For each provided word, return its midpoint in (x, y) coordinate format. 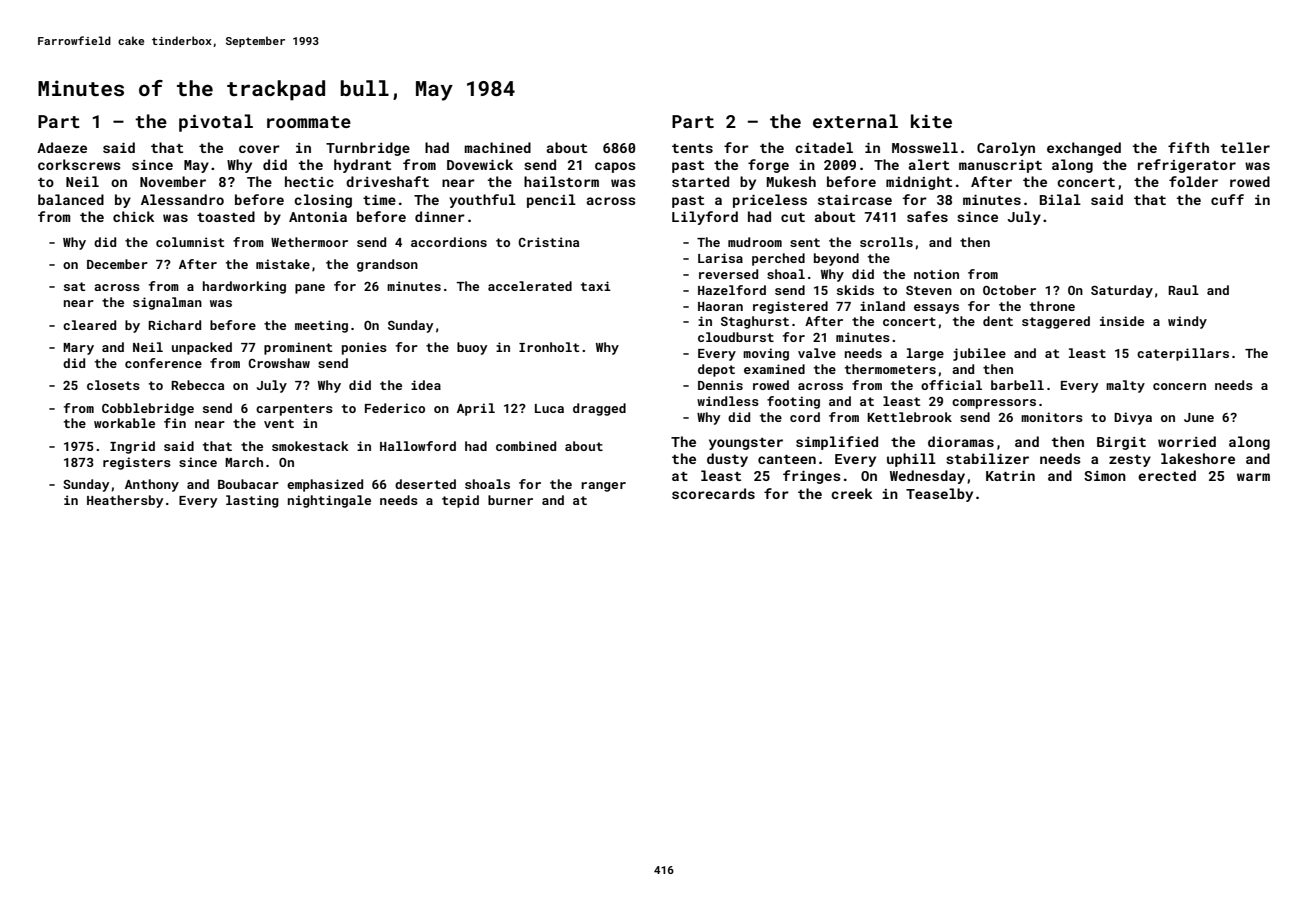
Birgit (1121, 443)
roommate (309, 122)
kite (931, 121)
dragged (599, 409)
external (855, 121)
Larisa (720, 258)
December (117, 264)
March (244, 462)
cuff (1227, 199)
